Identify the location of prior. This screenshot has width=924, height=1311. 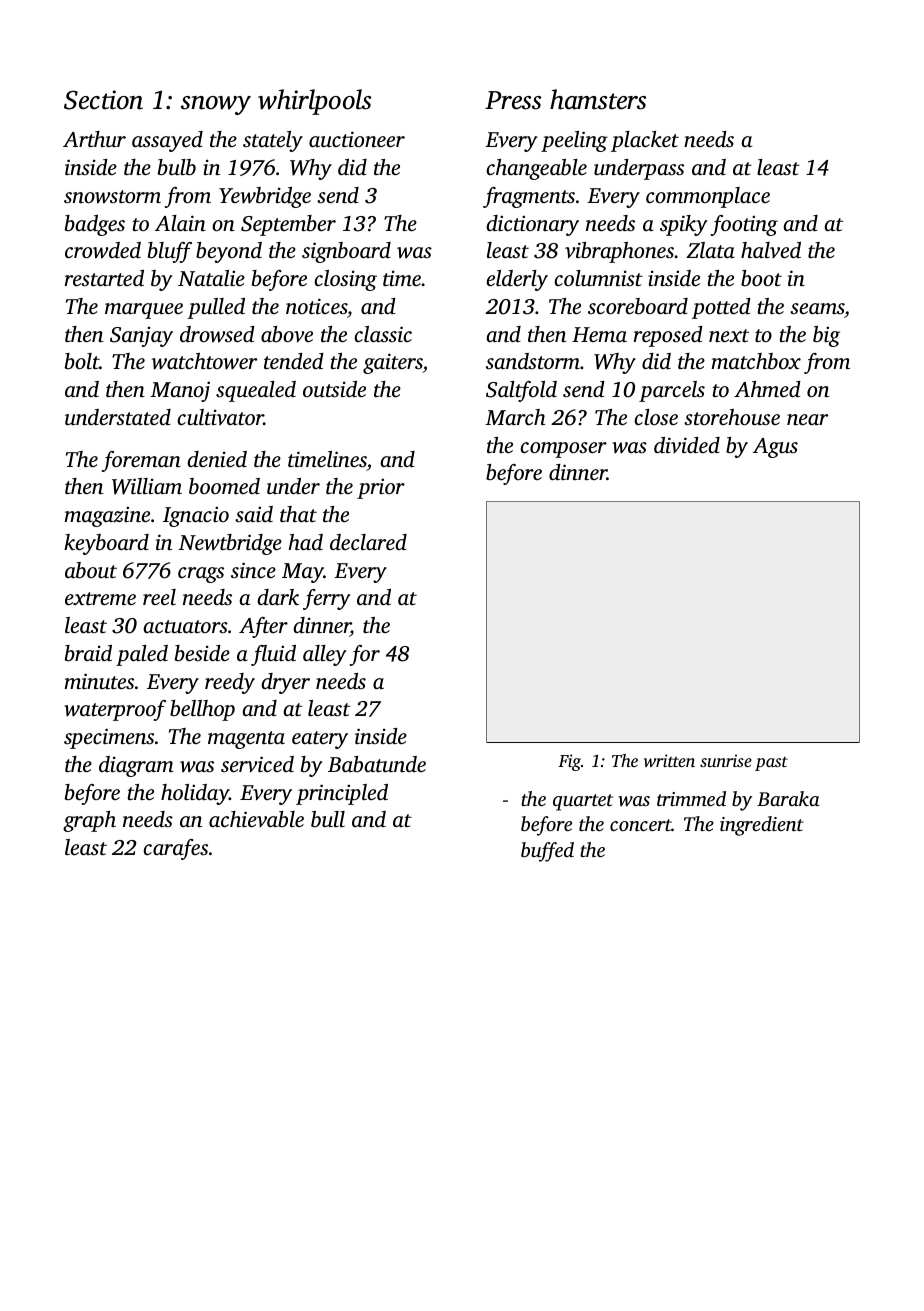
(381, 489).
